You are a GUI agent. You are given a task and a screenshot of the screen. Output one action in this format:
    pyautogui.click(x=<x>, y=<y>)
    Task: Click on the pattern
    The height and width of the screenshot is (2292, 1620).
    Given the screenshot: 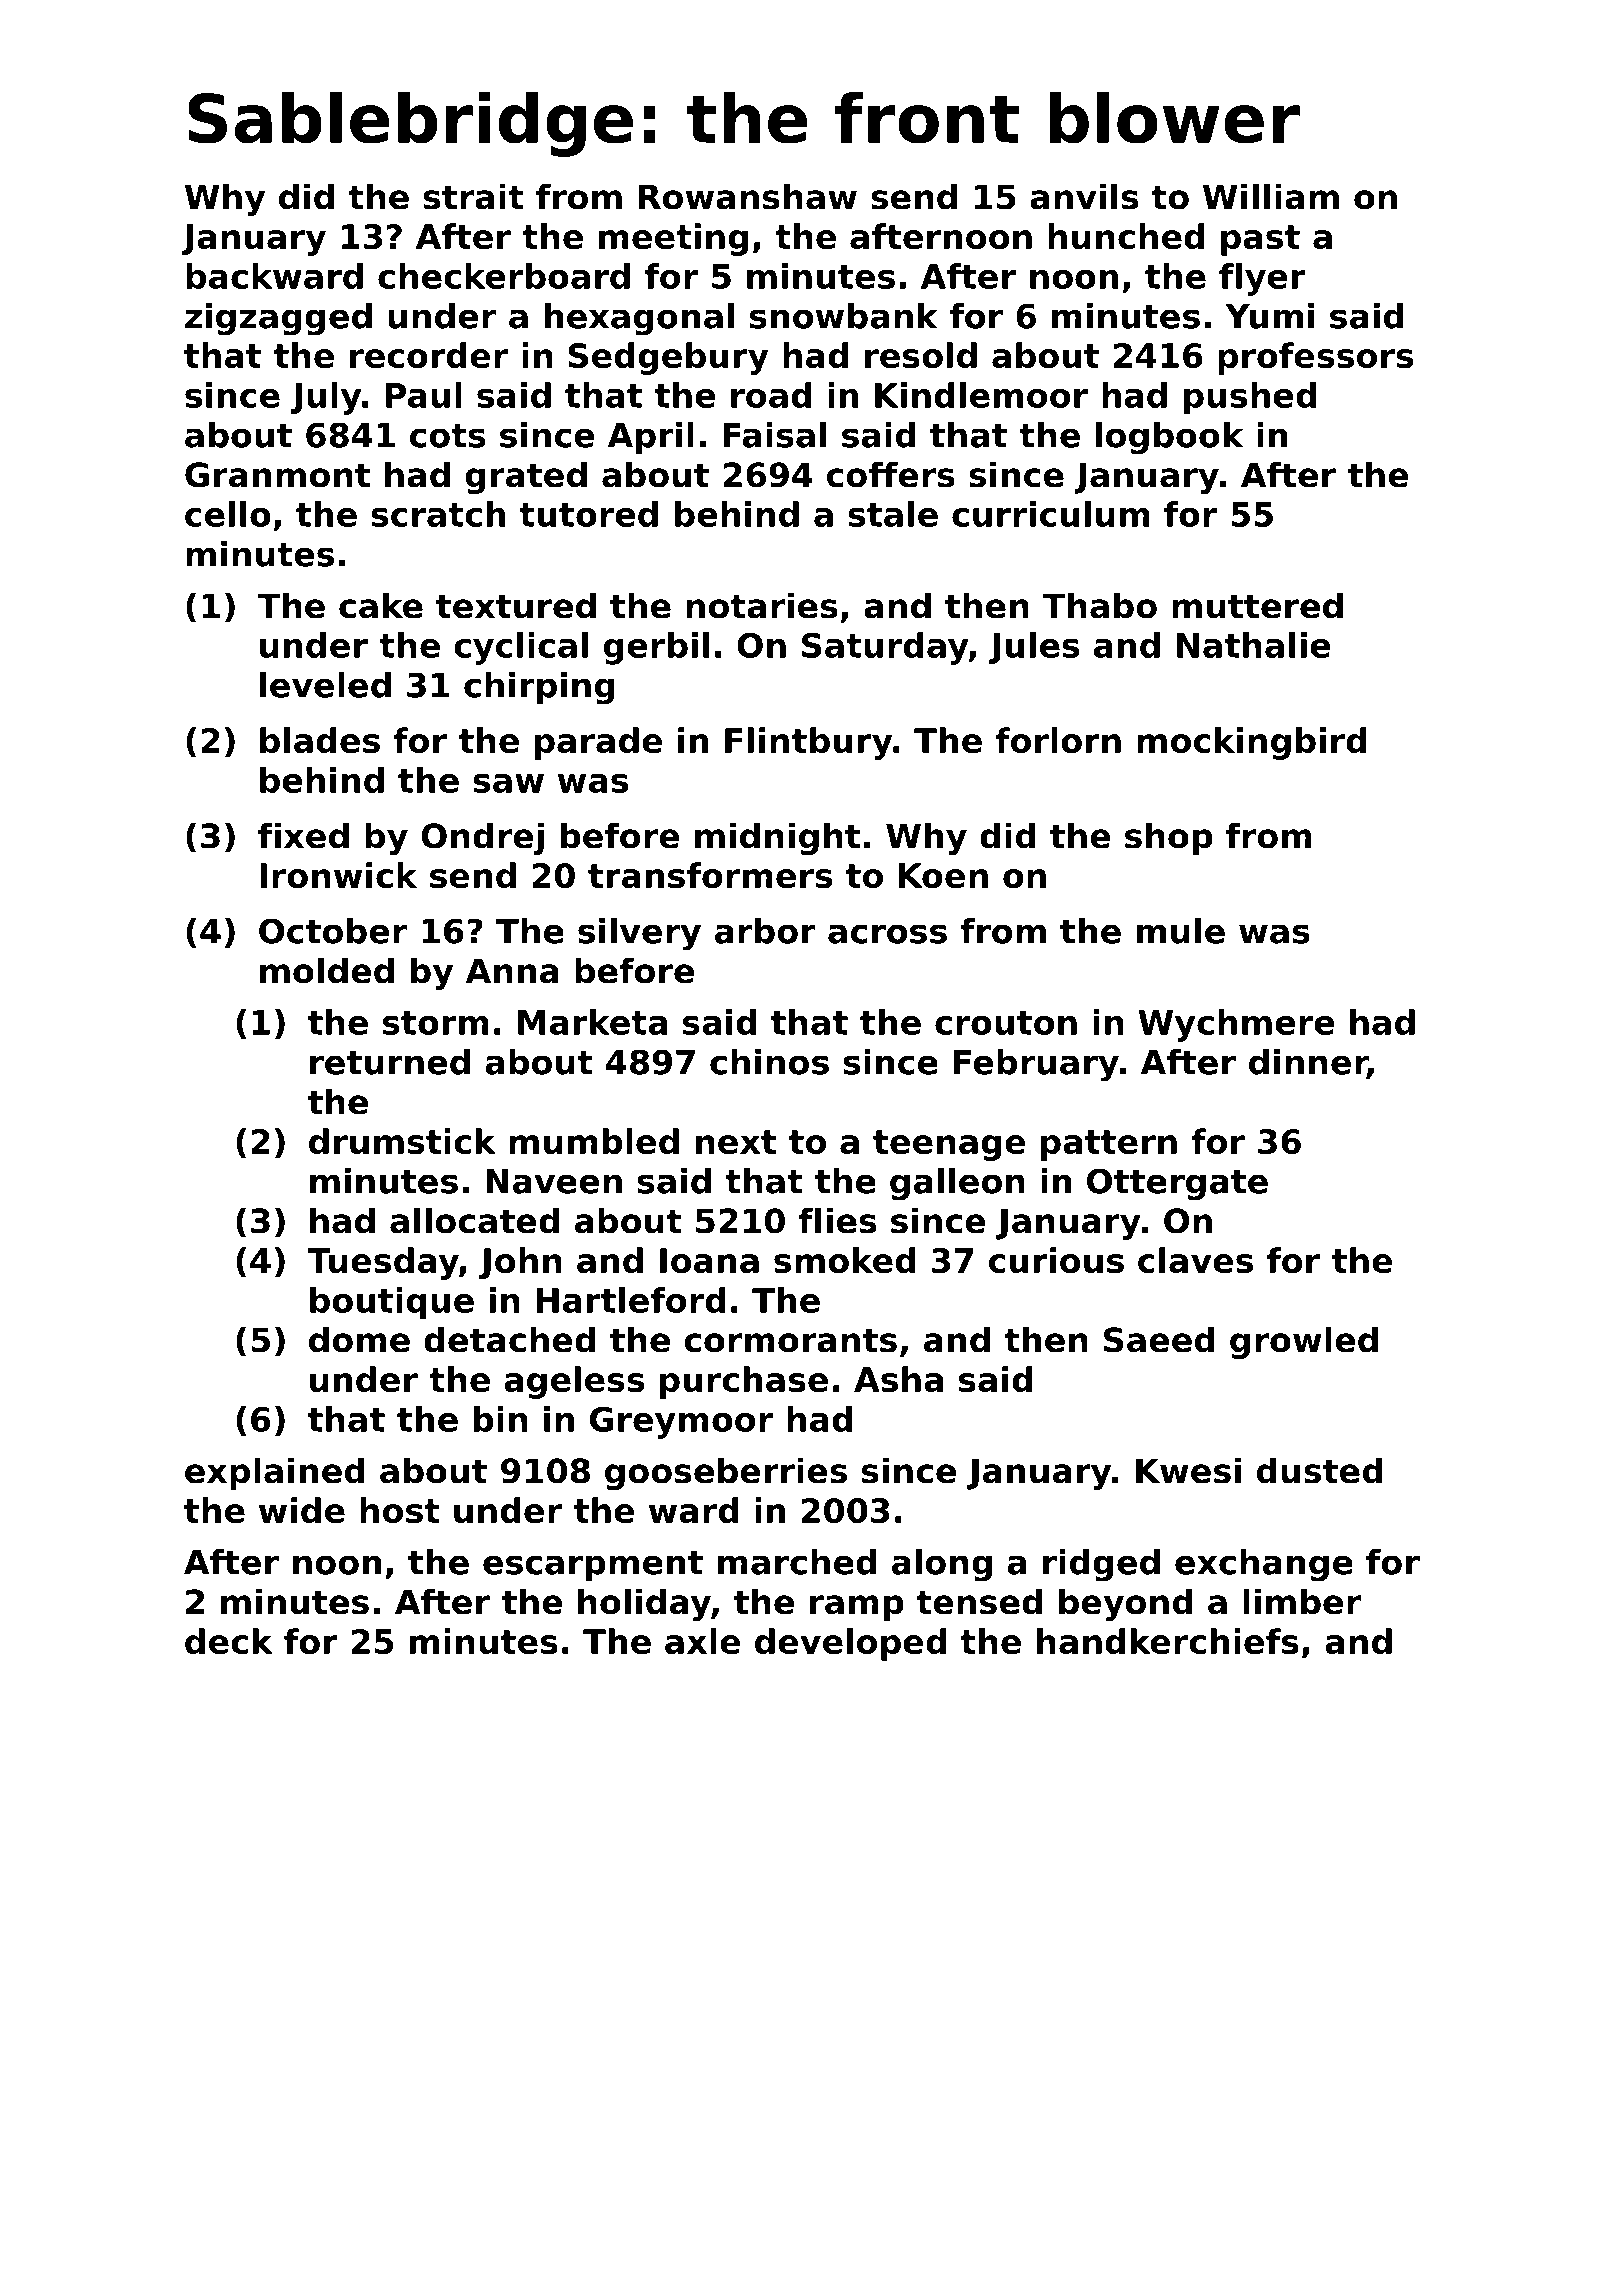 What is the action you would take?
    pyautogui.click(x=1109, y=1145)
